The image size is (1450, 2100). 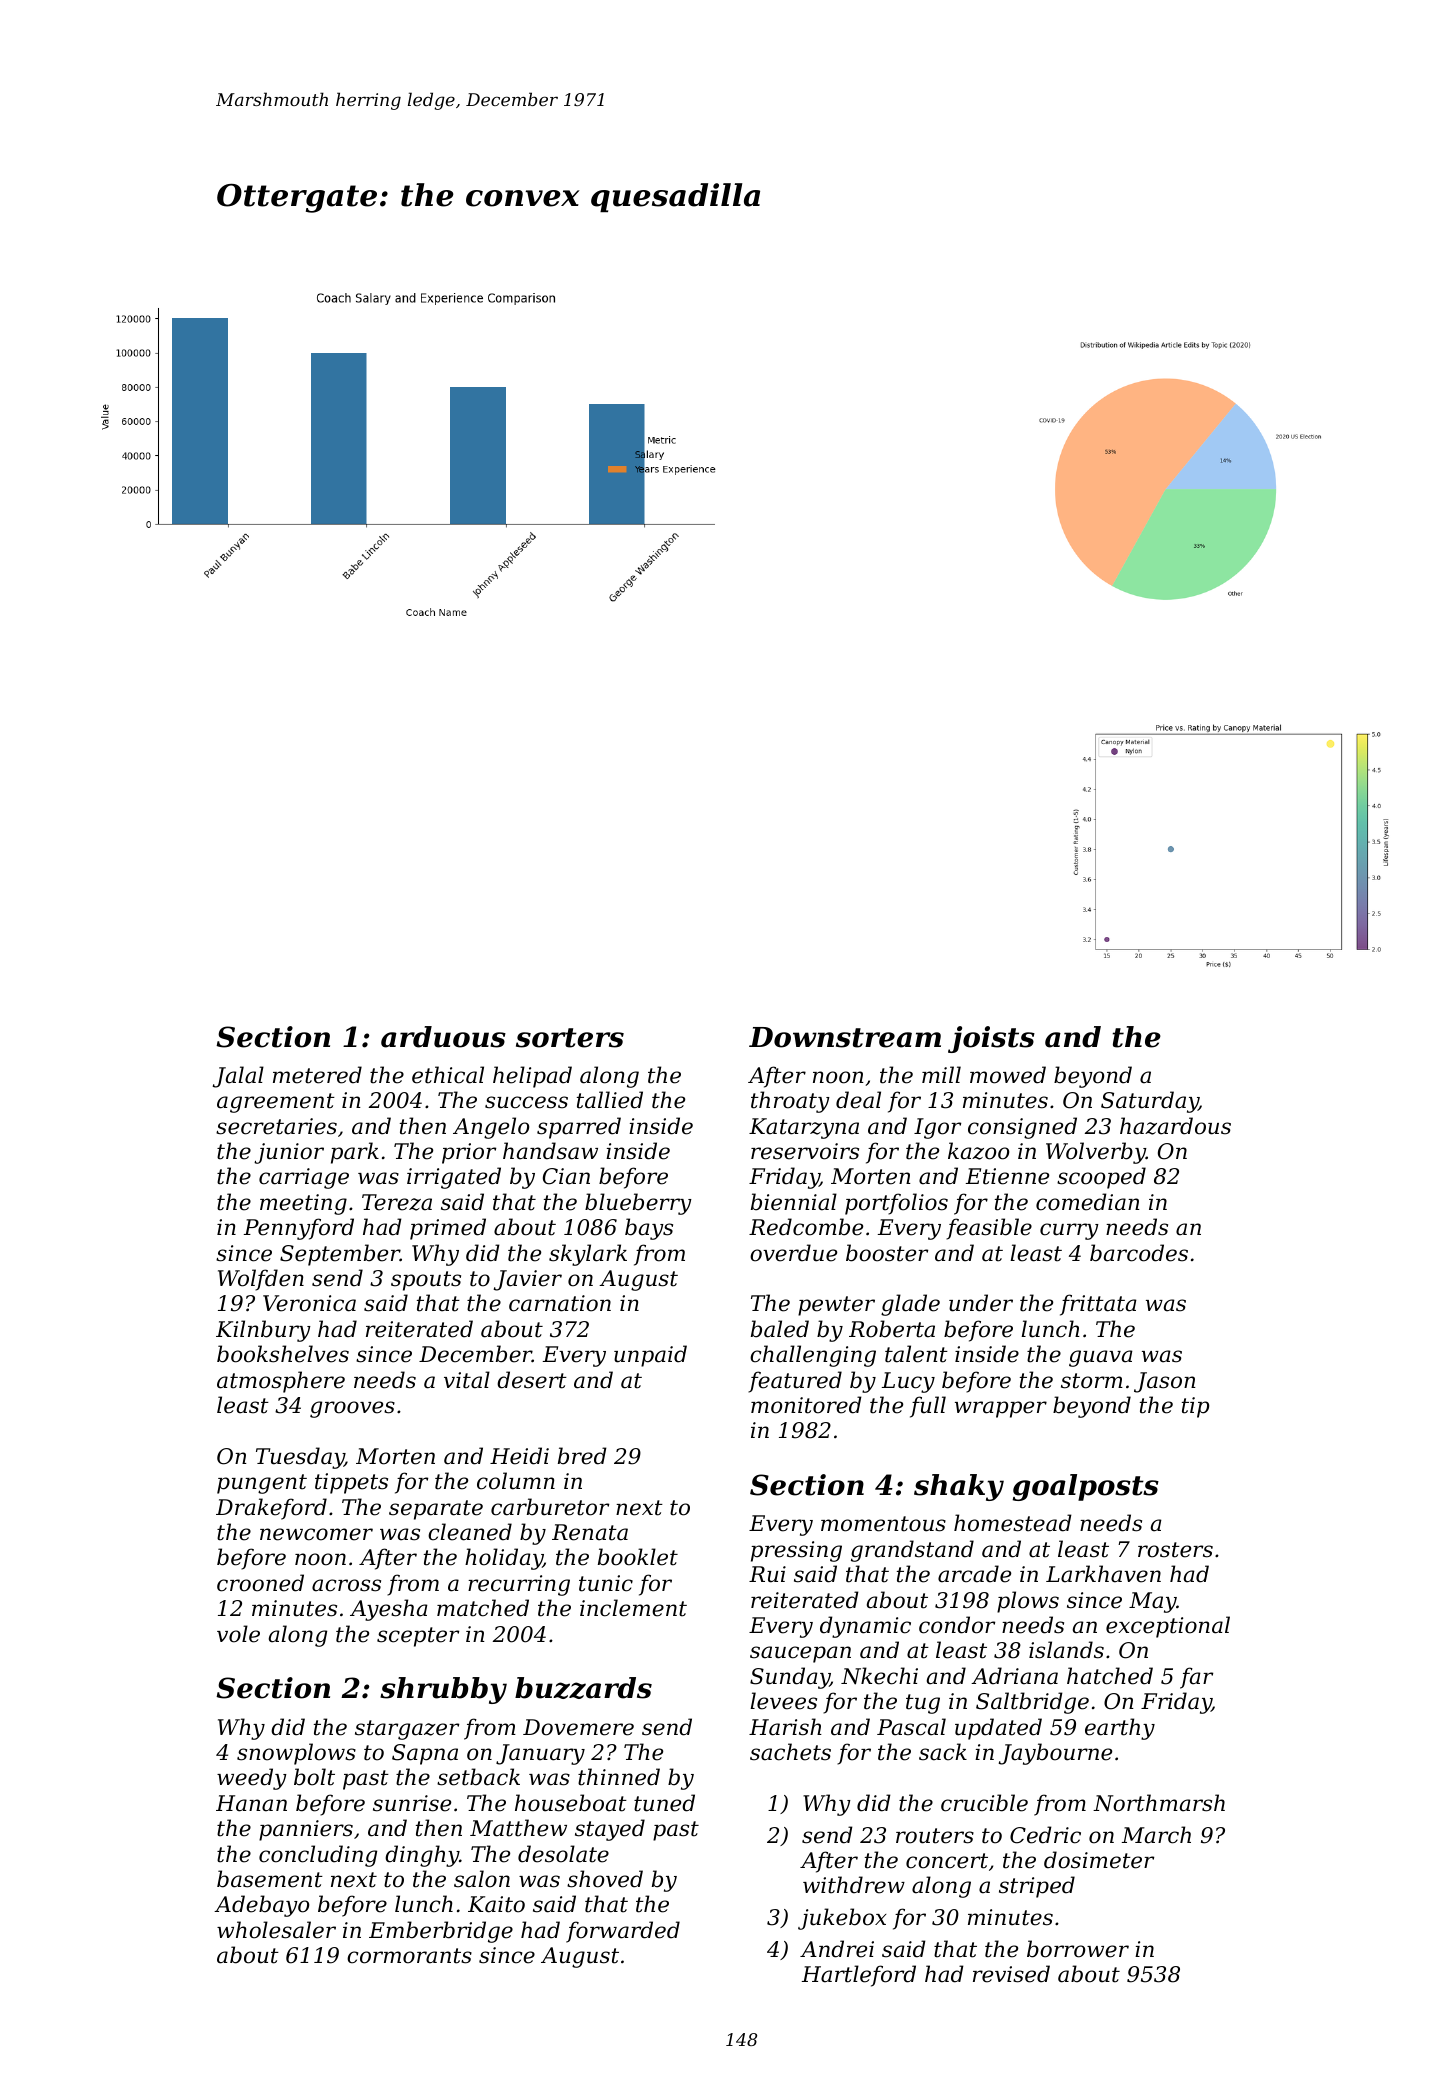 I want to click on Igor, so click(x=937, y=1128).
